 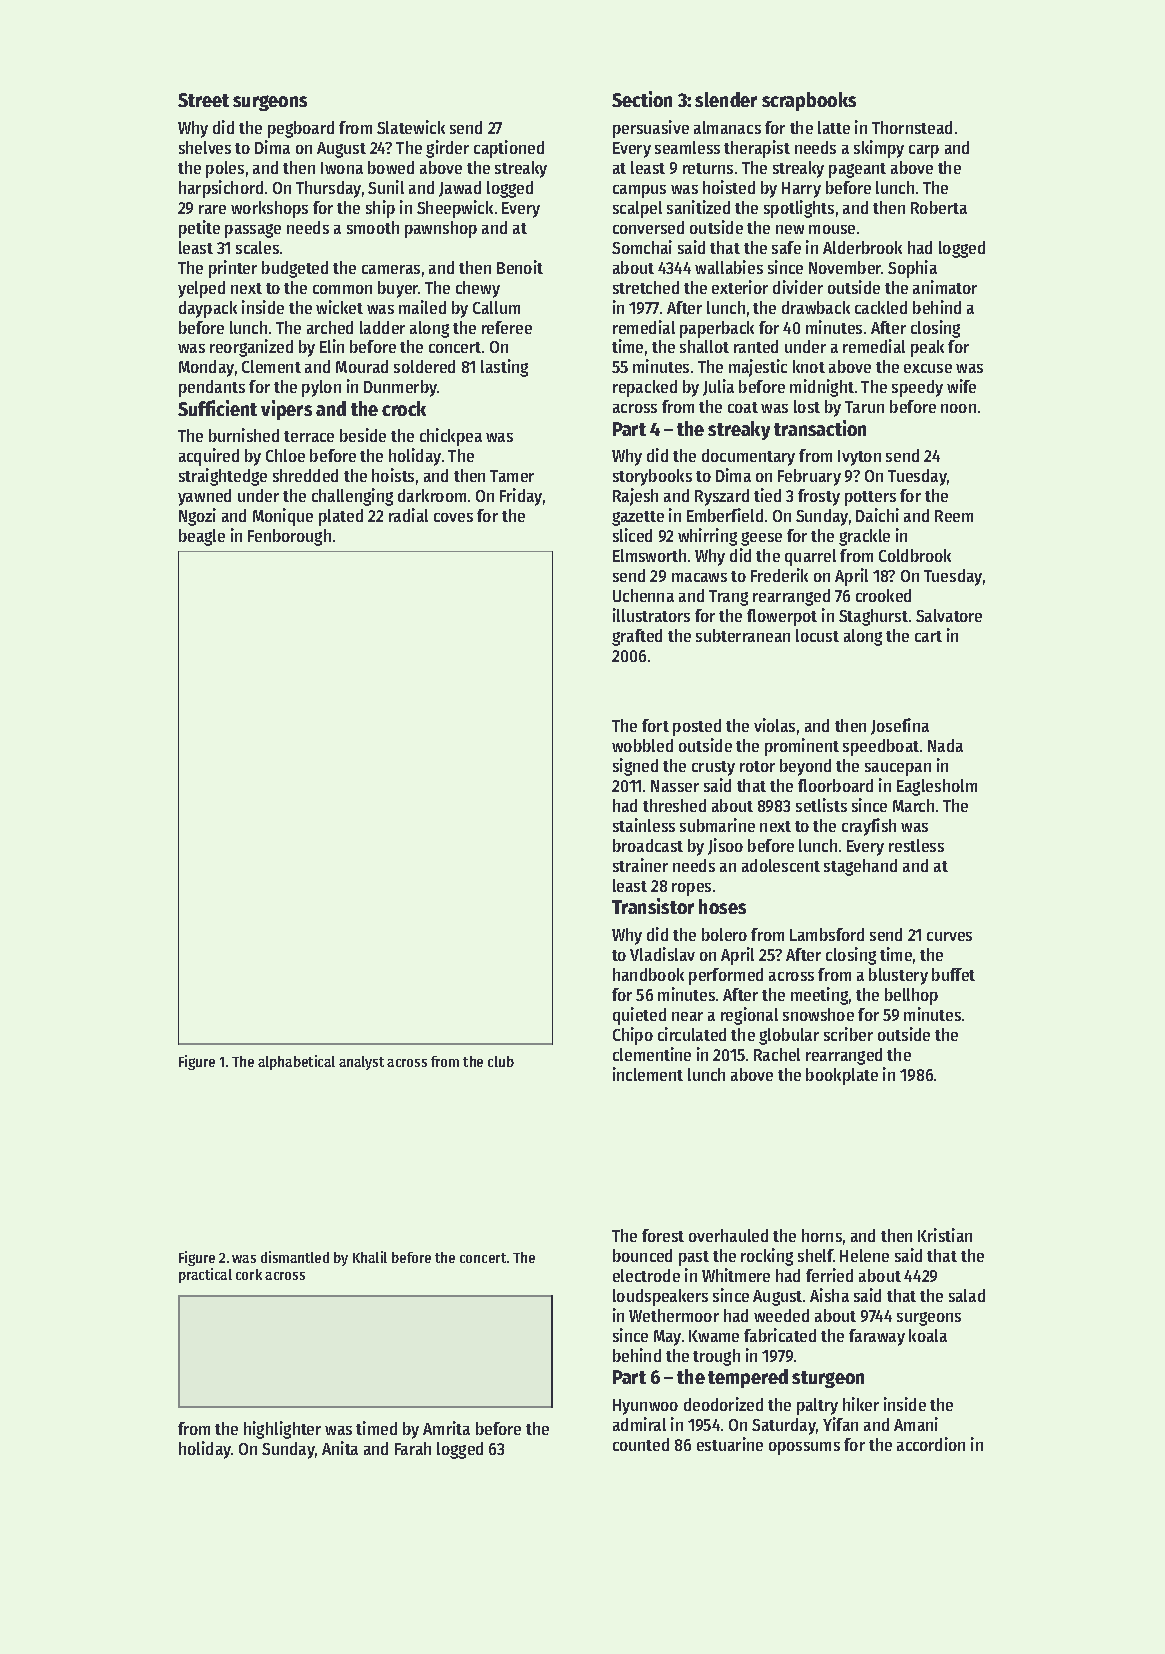 I want to click on Reem, so click(x=954, y=516).
